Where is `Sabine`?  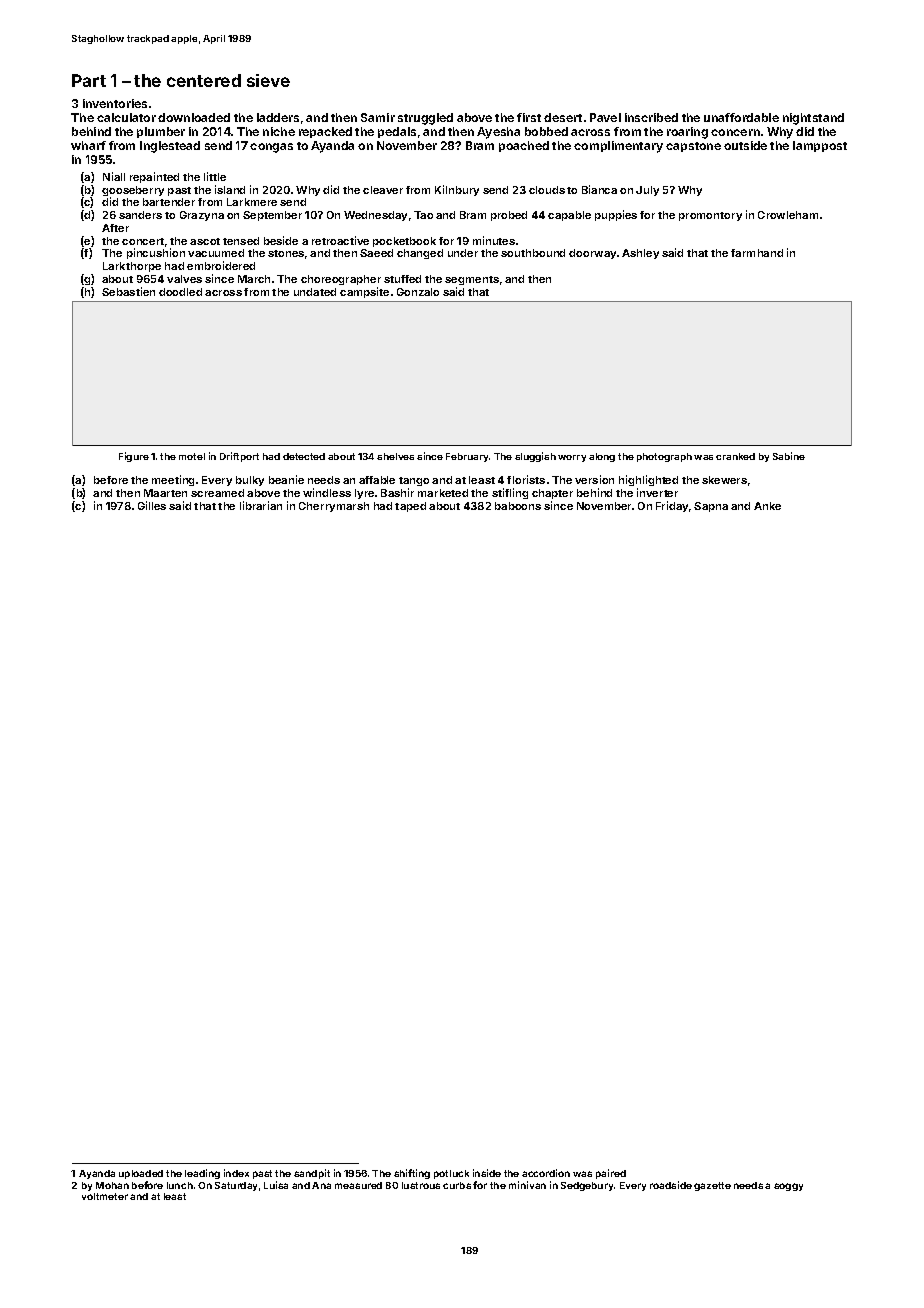 Sabine is located at coordinates (789, 456).
